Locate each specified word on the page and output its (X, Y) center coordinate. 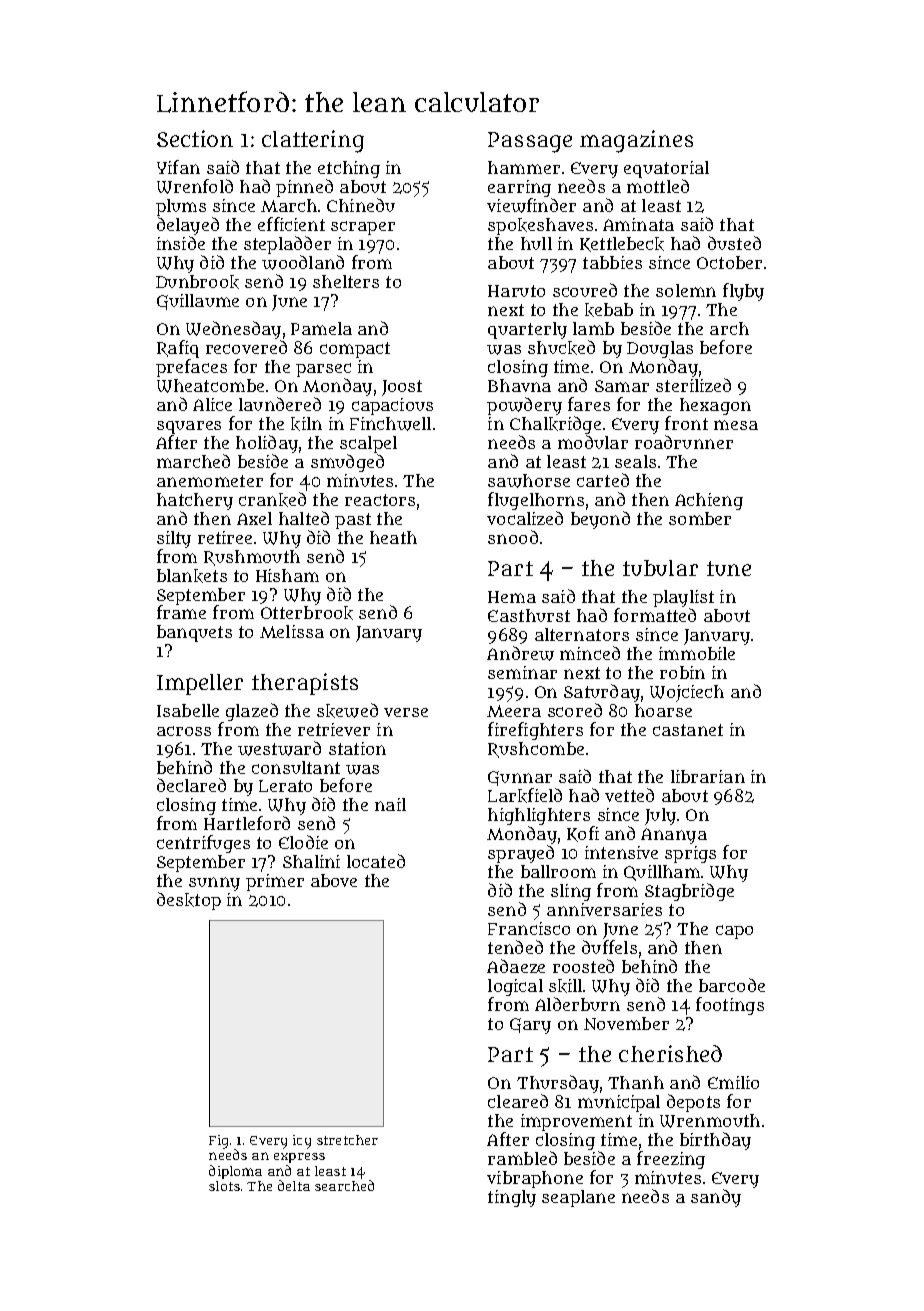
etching (349, 169)
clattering (313, 141)
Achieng (709, 501)
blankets (192, 576)
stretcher (347, 1140)
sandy (716, 1198)
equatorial (666, 169)
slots (224, 1186)
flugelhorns (536, 501)
